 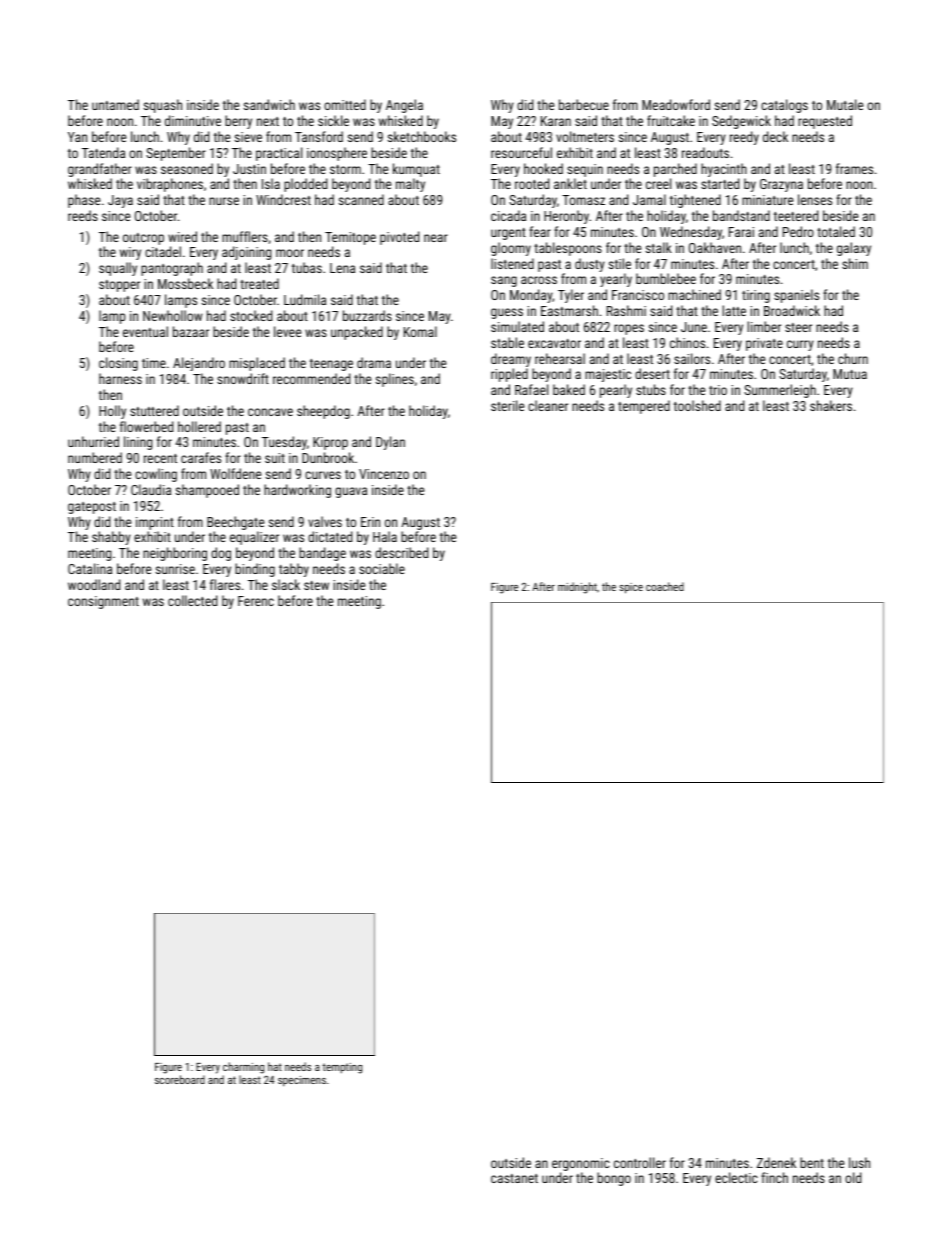 I want to click on toolshed, so click(x=697, y=405).
